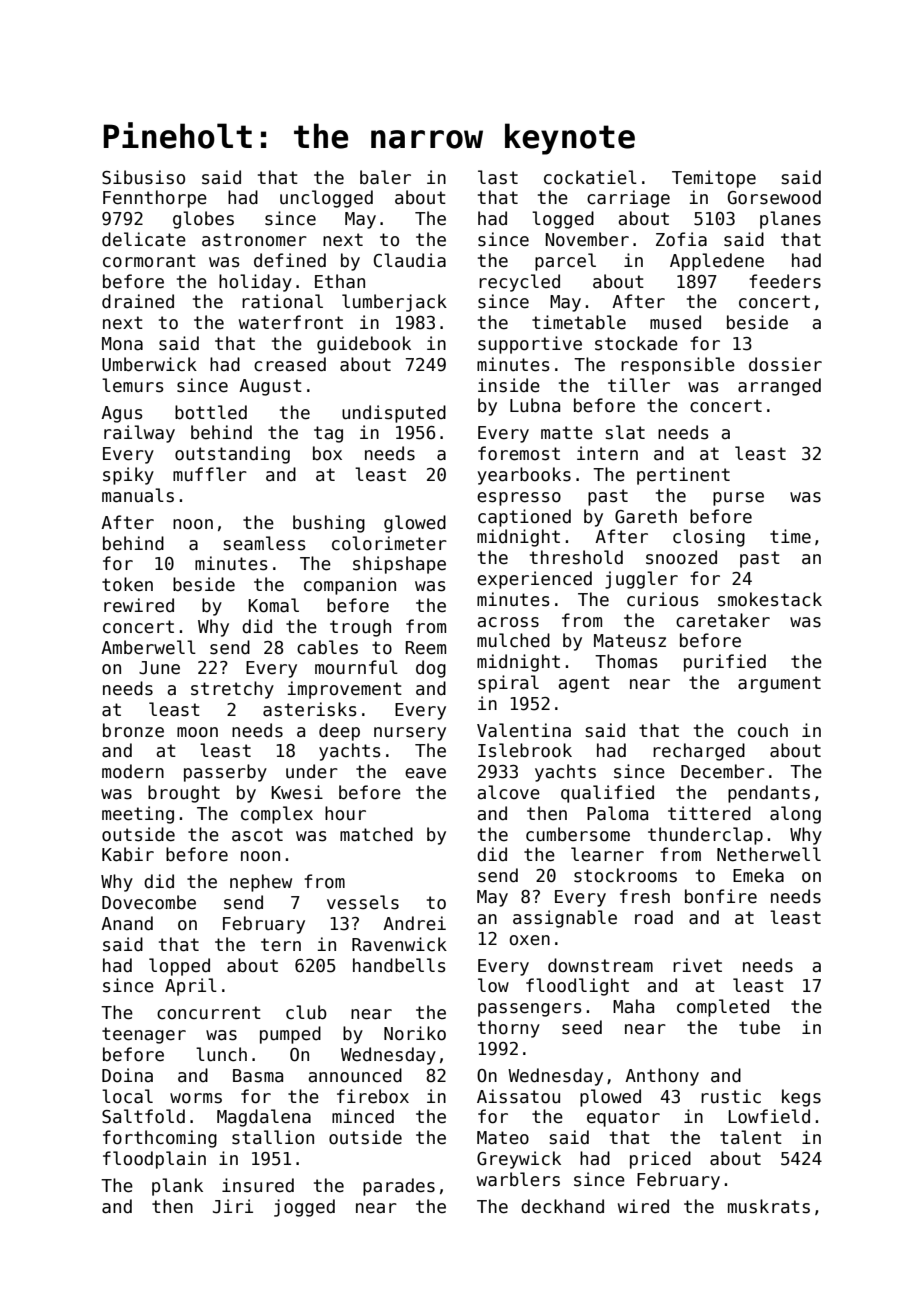 The image size is (924, 1311). I want to click on baler, so click(385, 177).
